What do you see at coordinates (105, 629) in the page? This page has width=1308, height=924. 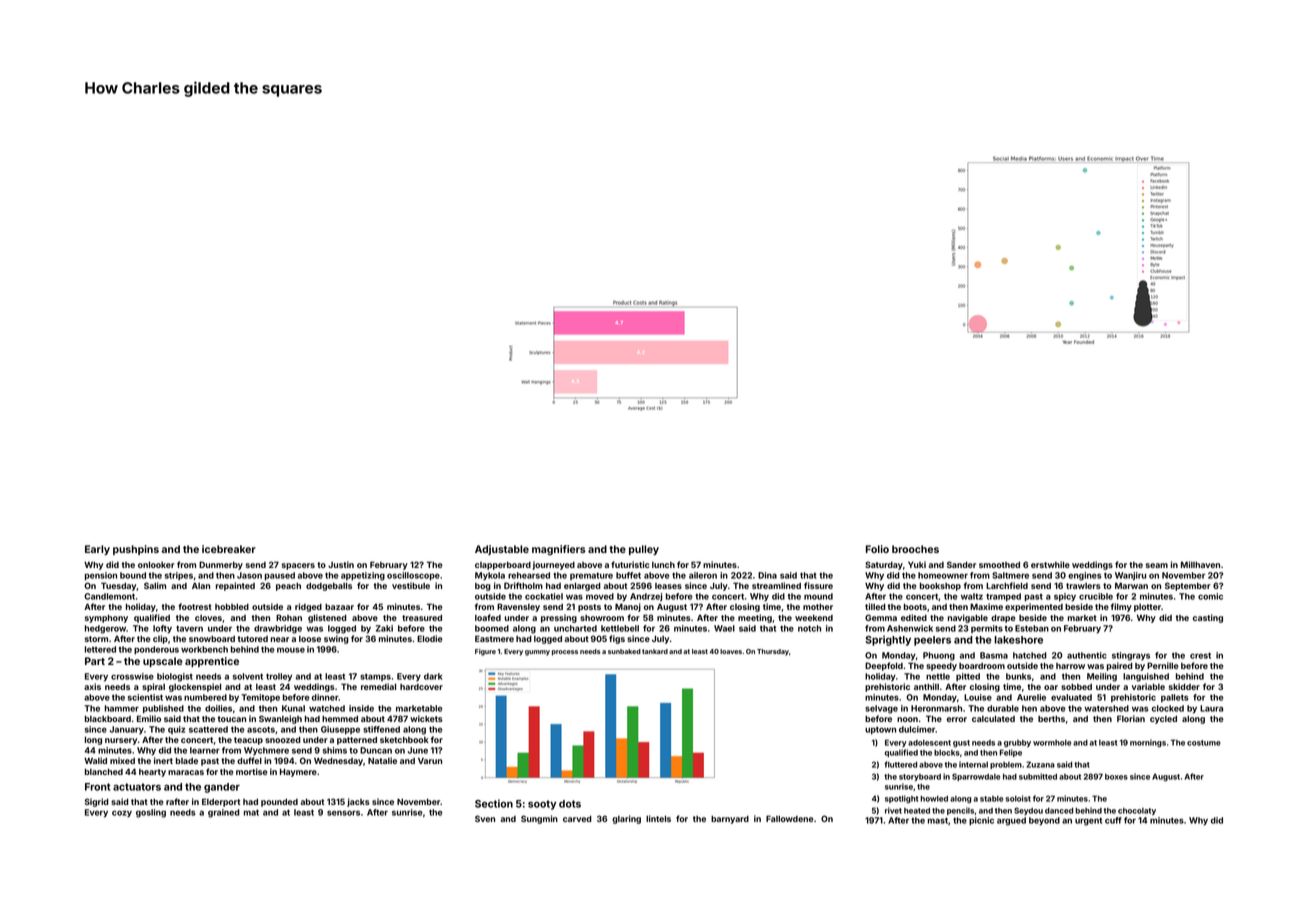 I see `hedgerow` at bounding box center [105, 629].
